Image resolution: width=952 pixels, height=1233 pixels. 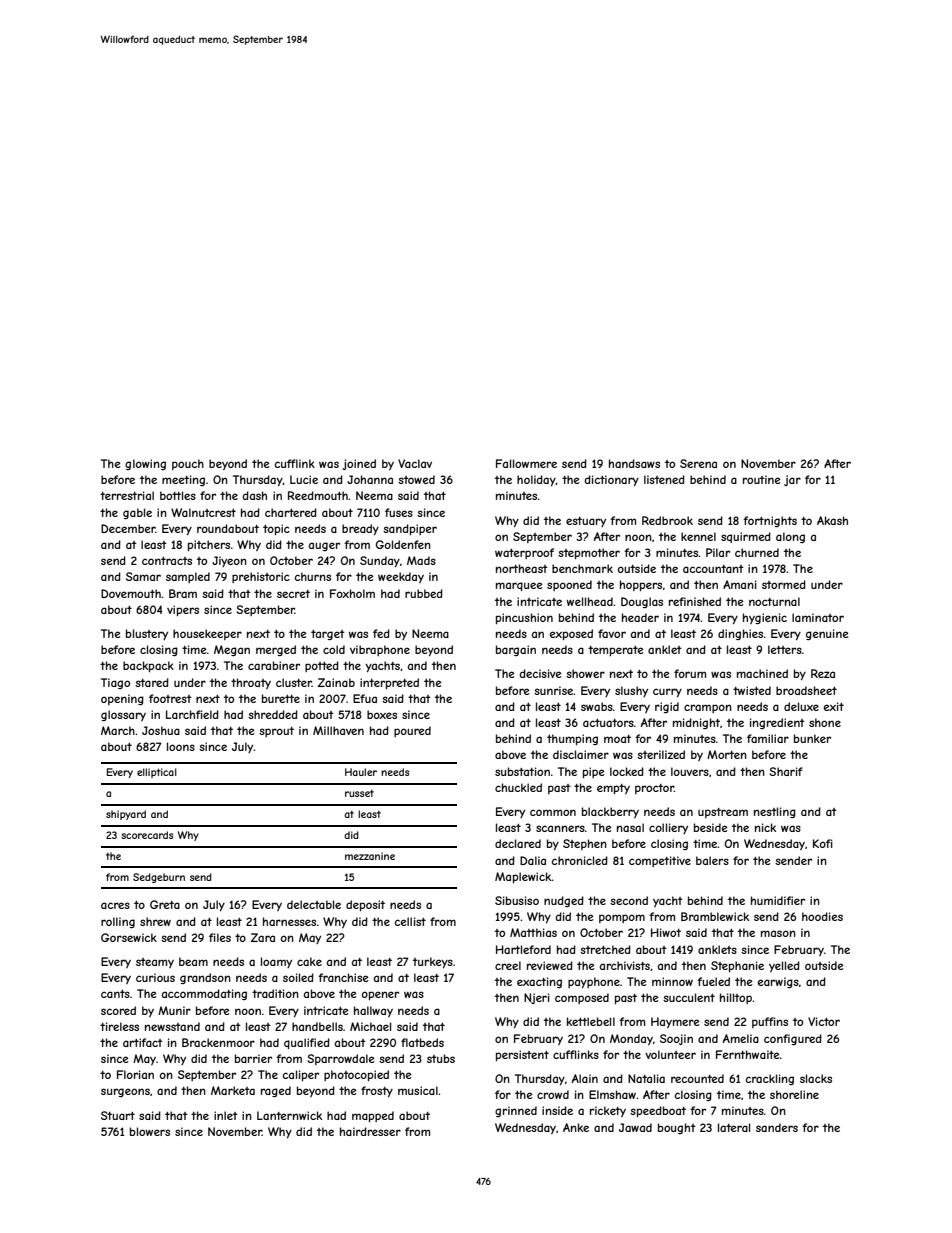 What do you see at coordinates (370, 1131) in the screenshot?
I see `hairdresser` at bounding box center [370, 1131].
